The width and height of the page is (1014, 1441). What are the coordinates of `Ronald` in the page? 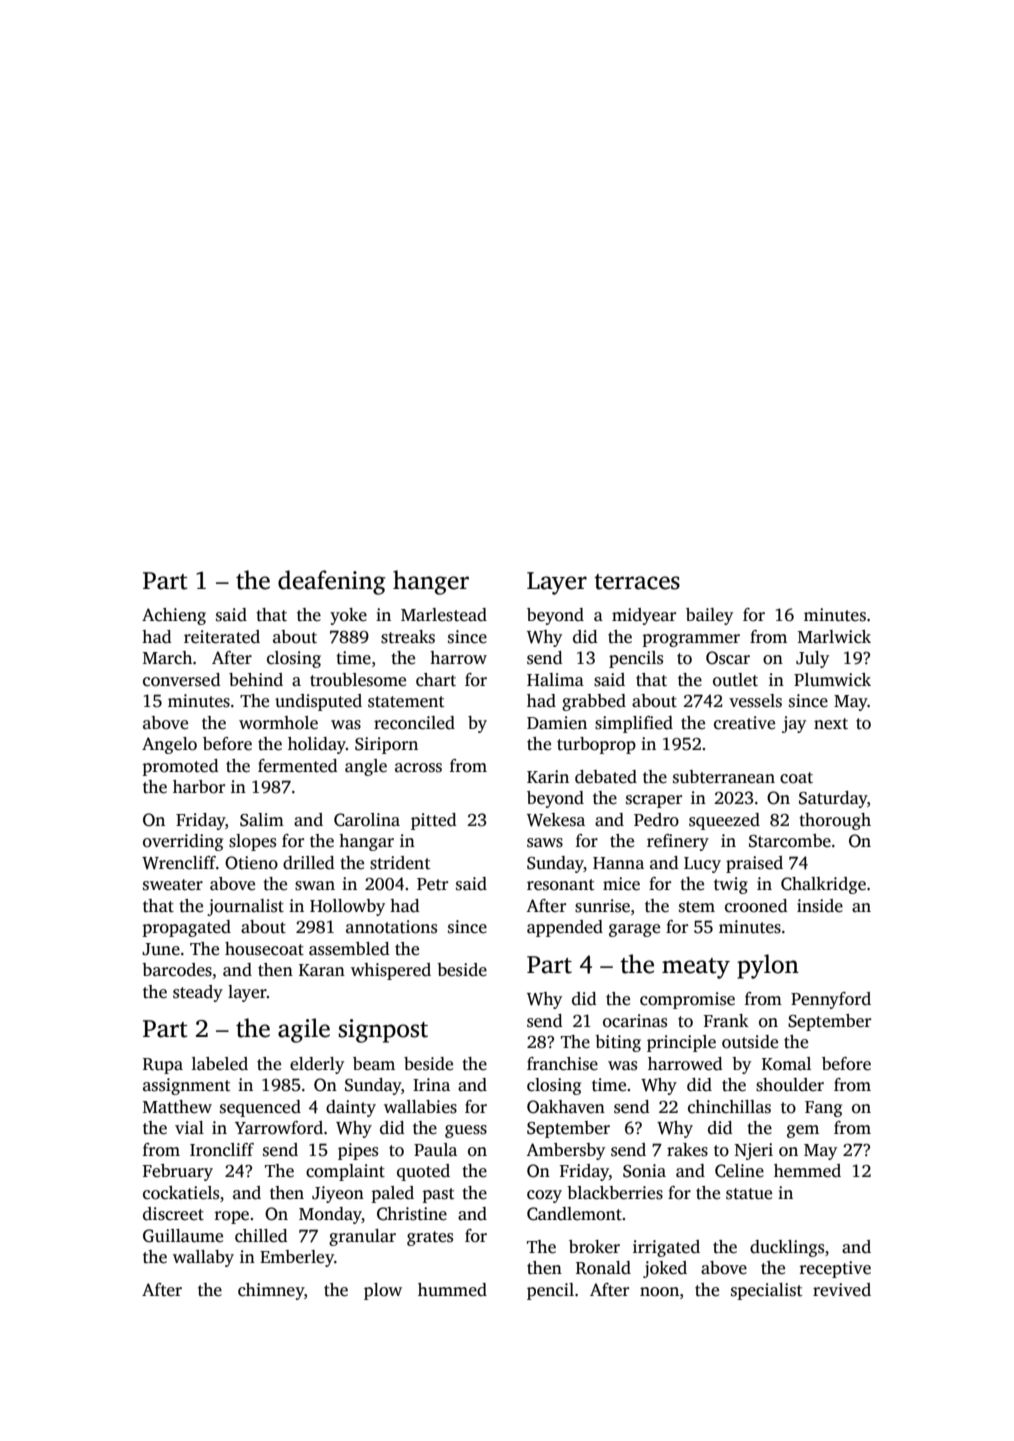 It's located at (603, 1268).
